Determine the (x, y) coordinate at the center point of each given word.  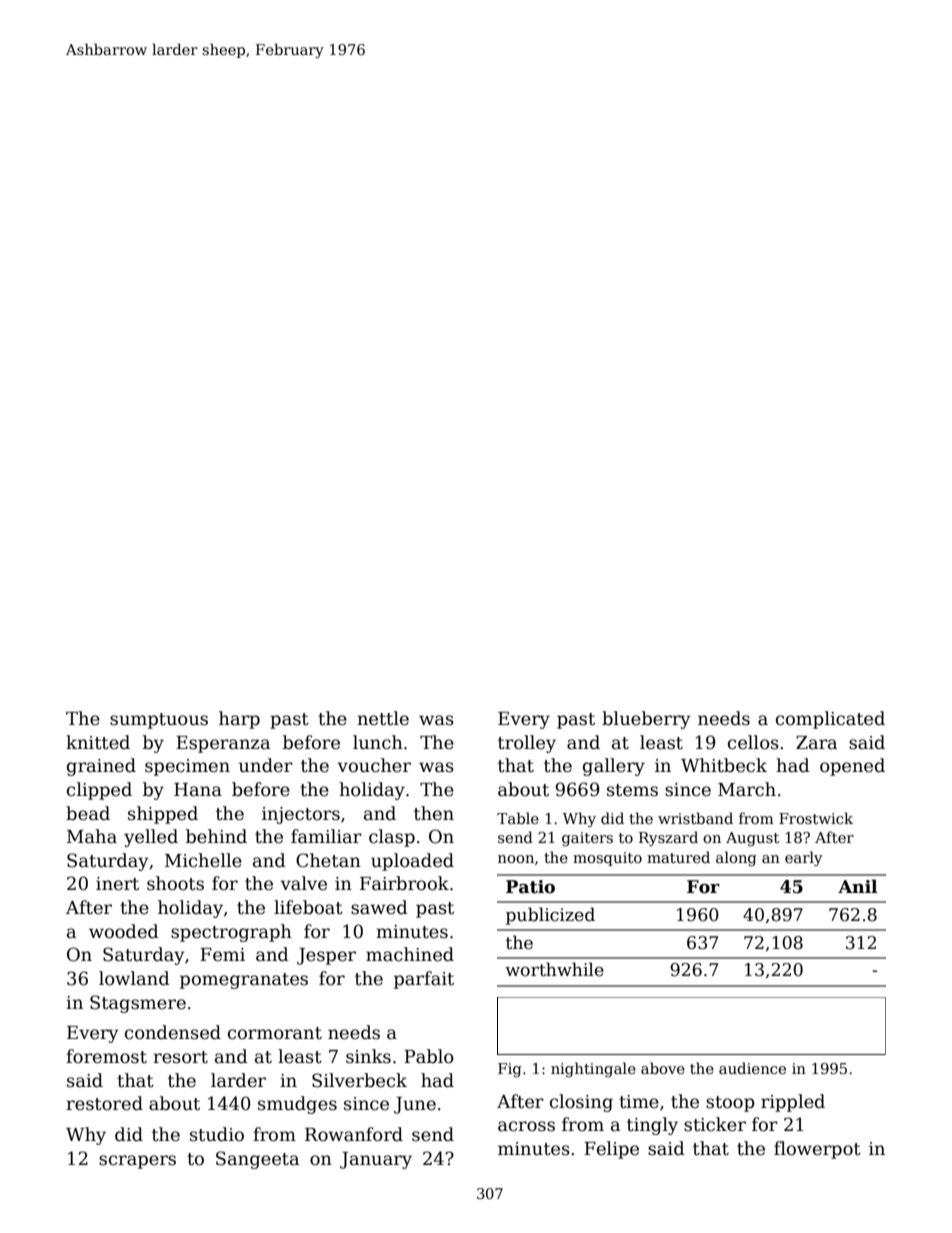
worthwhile (554, 969)
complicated (830, 720)
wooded (124, 931)
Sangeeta (257, 1160)
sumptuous (159, 721)
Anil (858, 886)
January (376, 1160)
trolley (527, 744)
